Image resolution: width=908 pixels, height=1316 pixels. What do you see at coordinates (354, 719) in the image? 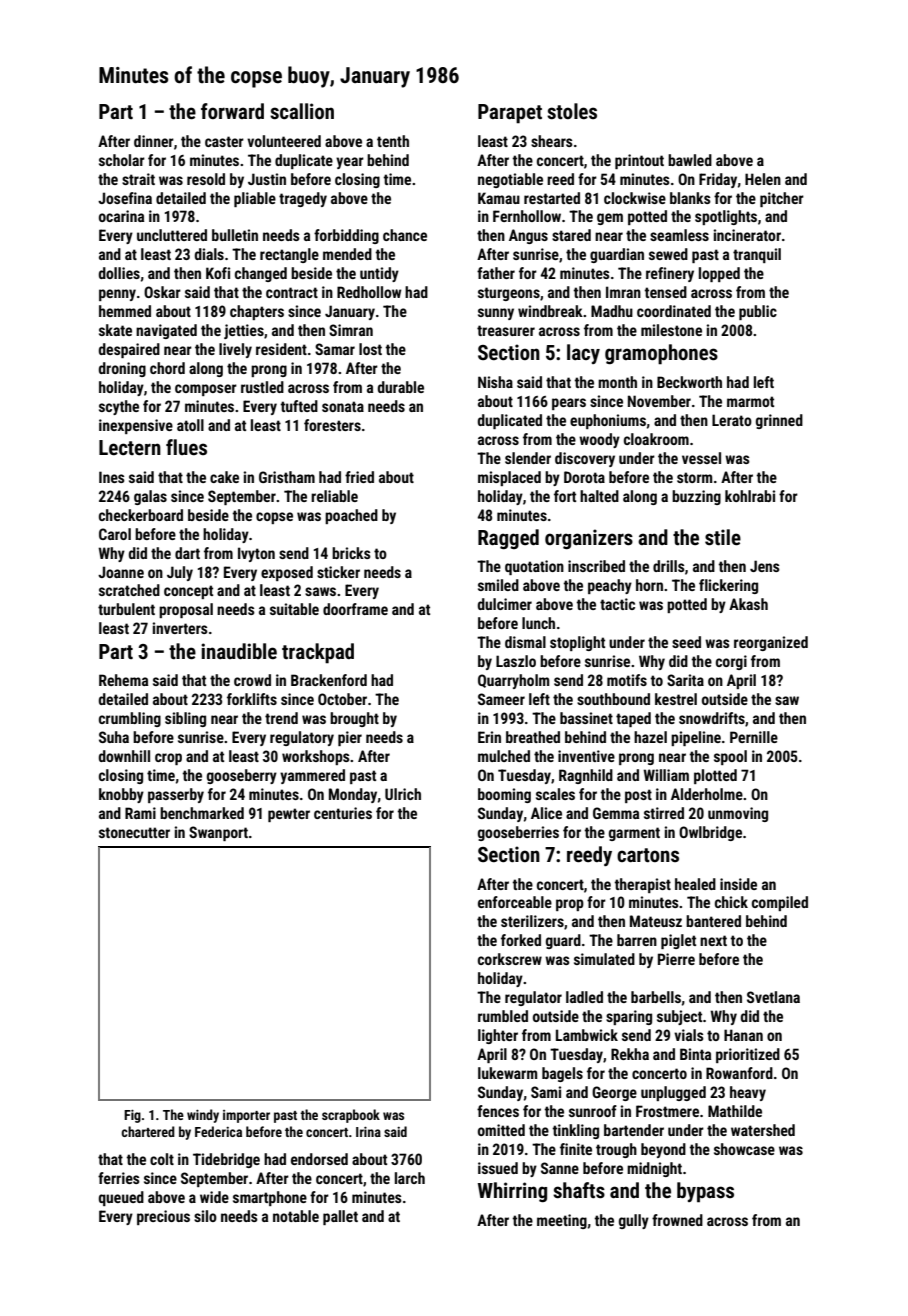
I see `brought` at bounding box center [354, 719].
